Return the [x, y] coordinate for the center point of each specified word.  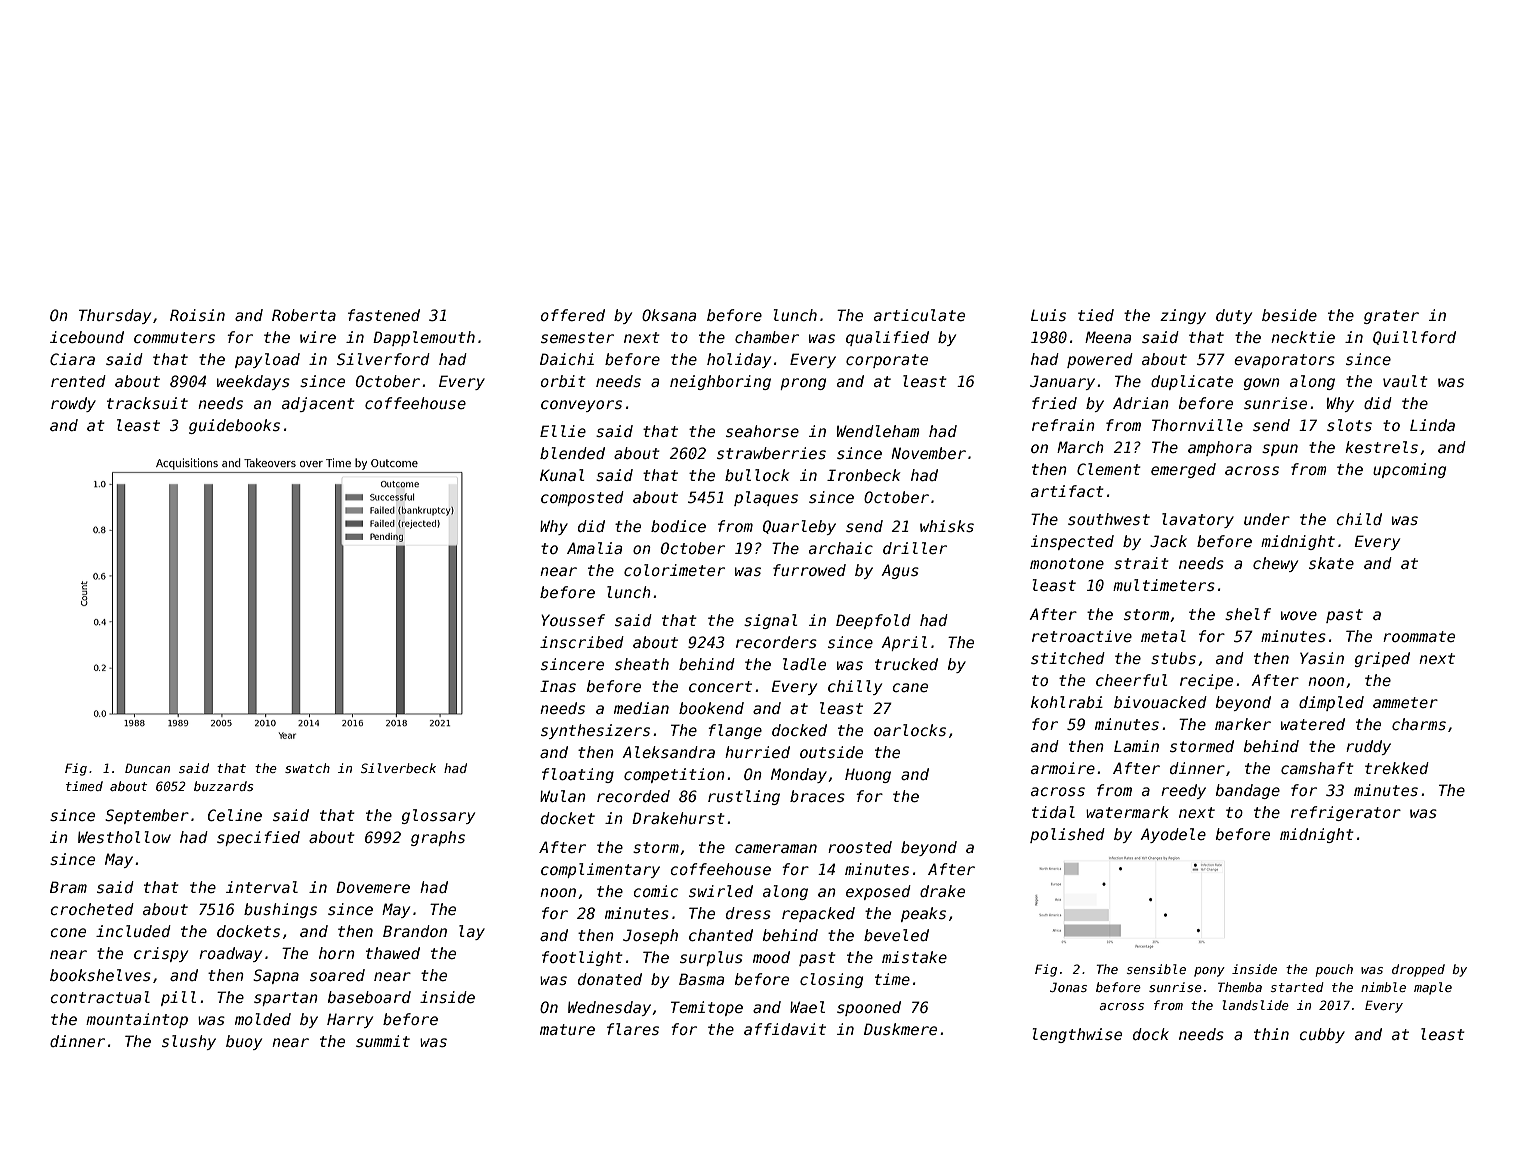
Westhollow [124, 837]
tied [1096, 315]
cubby [1322, 1035]
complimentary [600, 870]
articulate [919, 315]
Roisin [197, 315]
